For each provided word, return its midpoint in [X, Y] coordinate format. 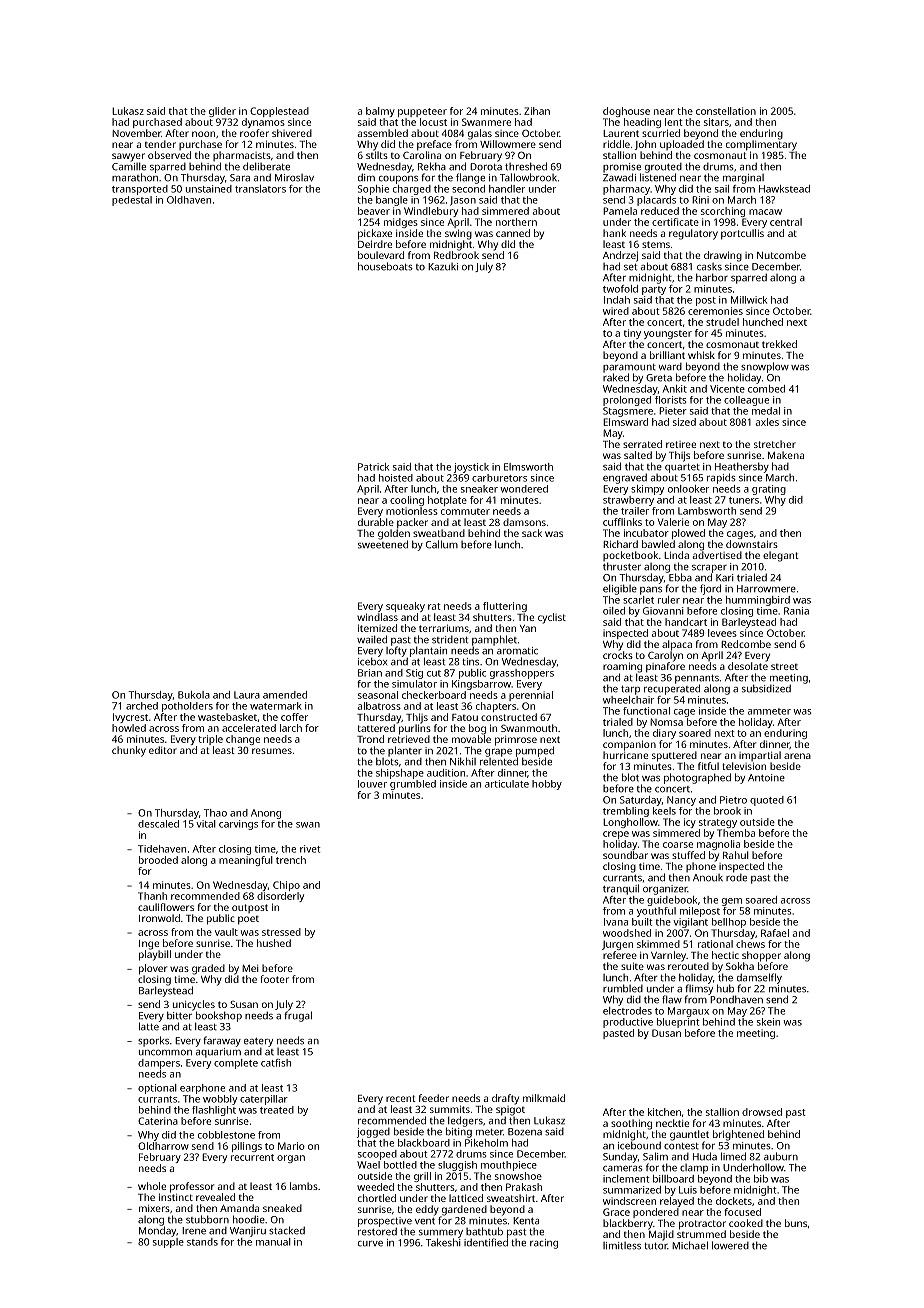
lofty [396, 651]
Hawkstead [784, 189]
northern [516, 222]
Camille [129, 166]
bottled [400, 1165]
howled [129, 728]
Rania [796, 611]
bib [761, 1179]
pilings [247, 1147]
